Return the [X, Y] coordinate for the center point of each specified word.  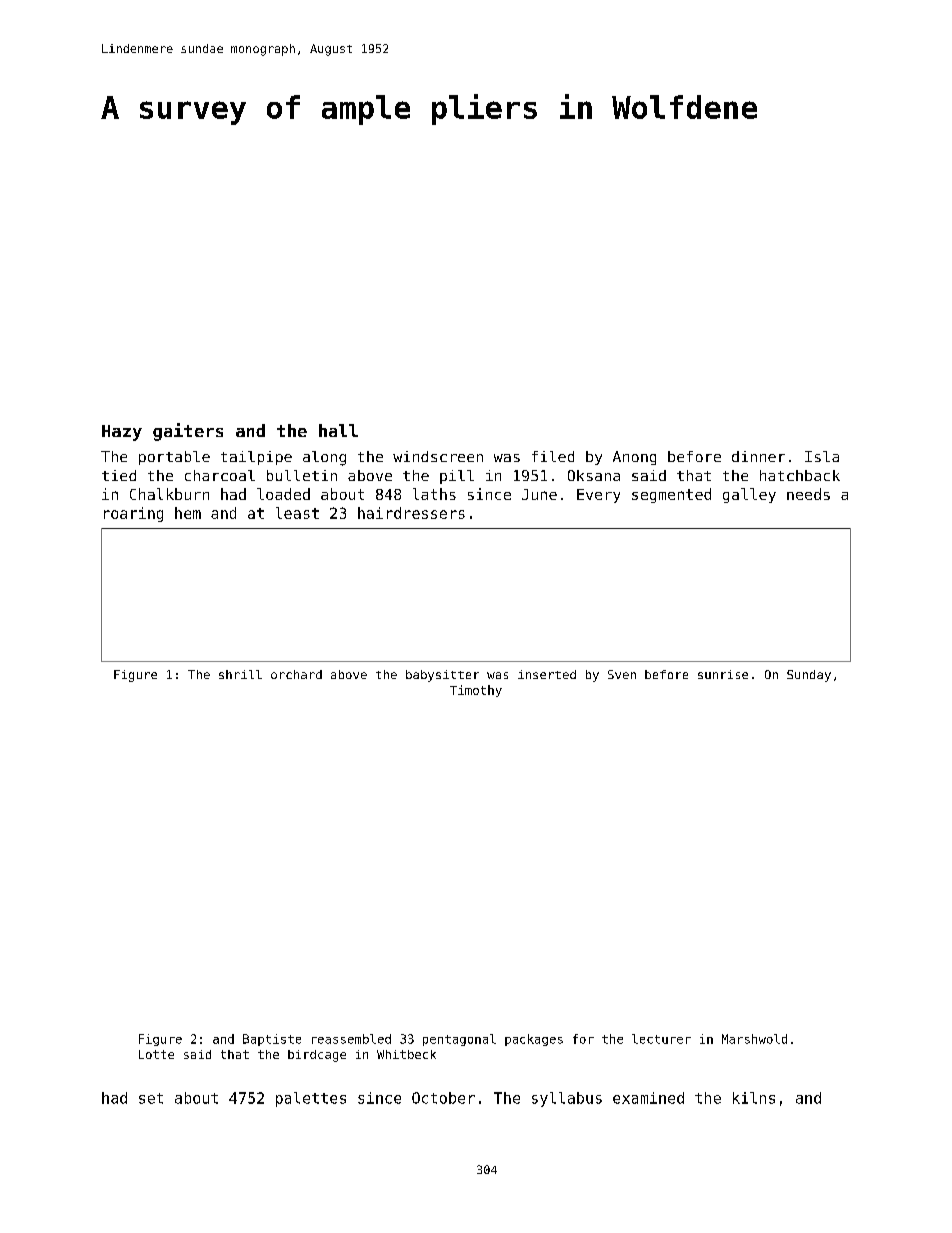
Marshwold [754, 1039]
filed [553, 456]
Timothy [476, 691]
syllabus [567, 1099]
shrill [240, 674]
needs [808, 494]
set [151, 1098]
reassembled [351, 1039]
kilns [754, 1098]
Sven [622, 674]
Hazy [122, 433]
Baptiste [272, 1040]
